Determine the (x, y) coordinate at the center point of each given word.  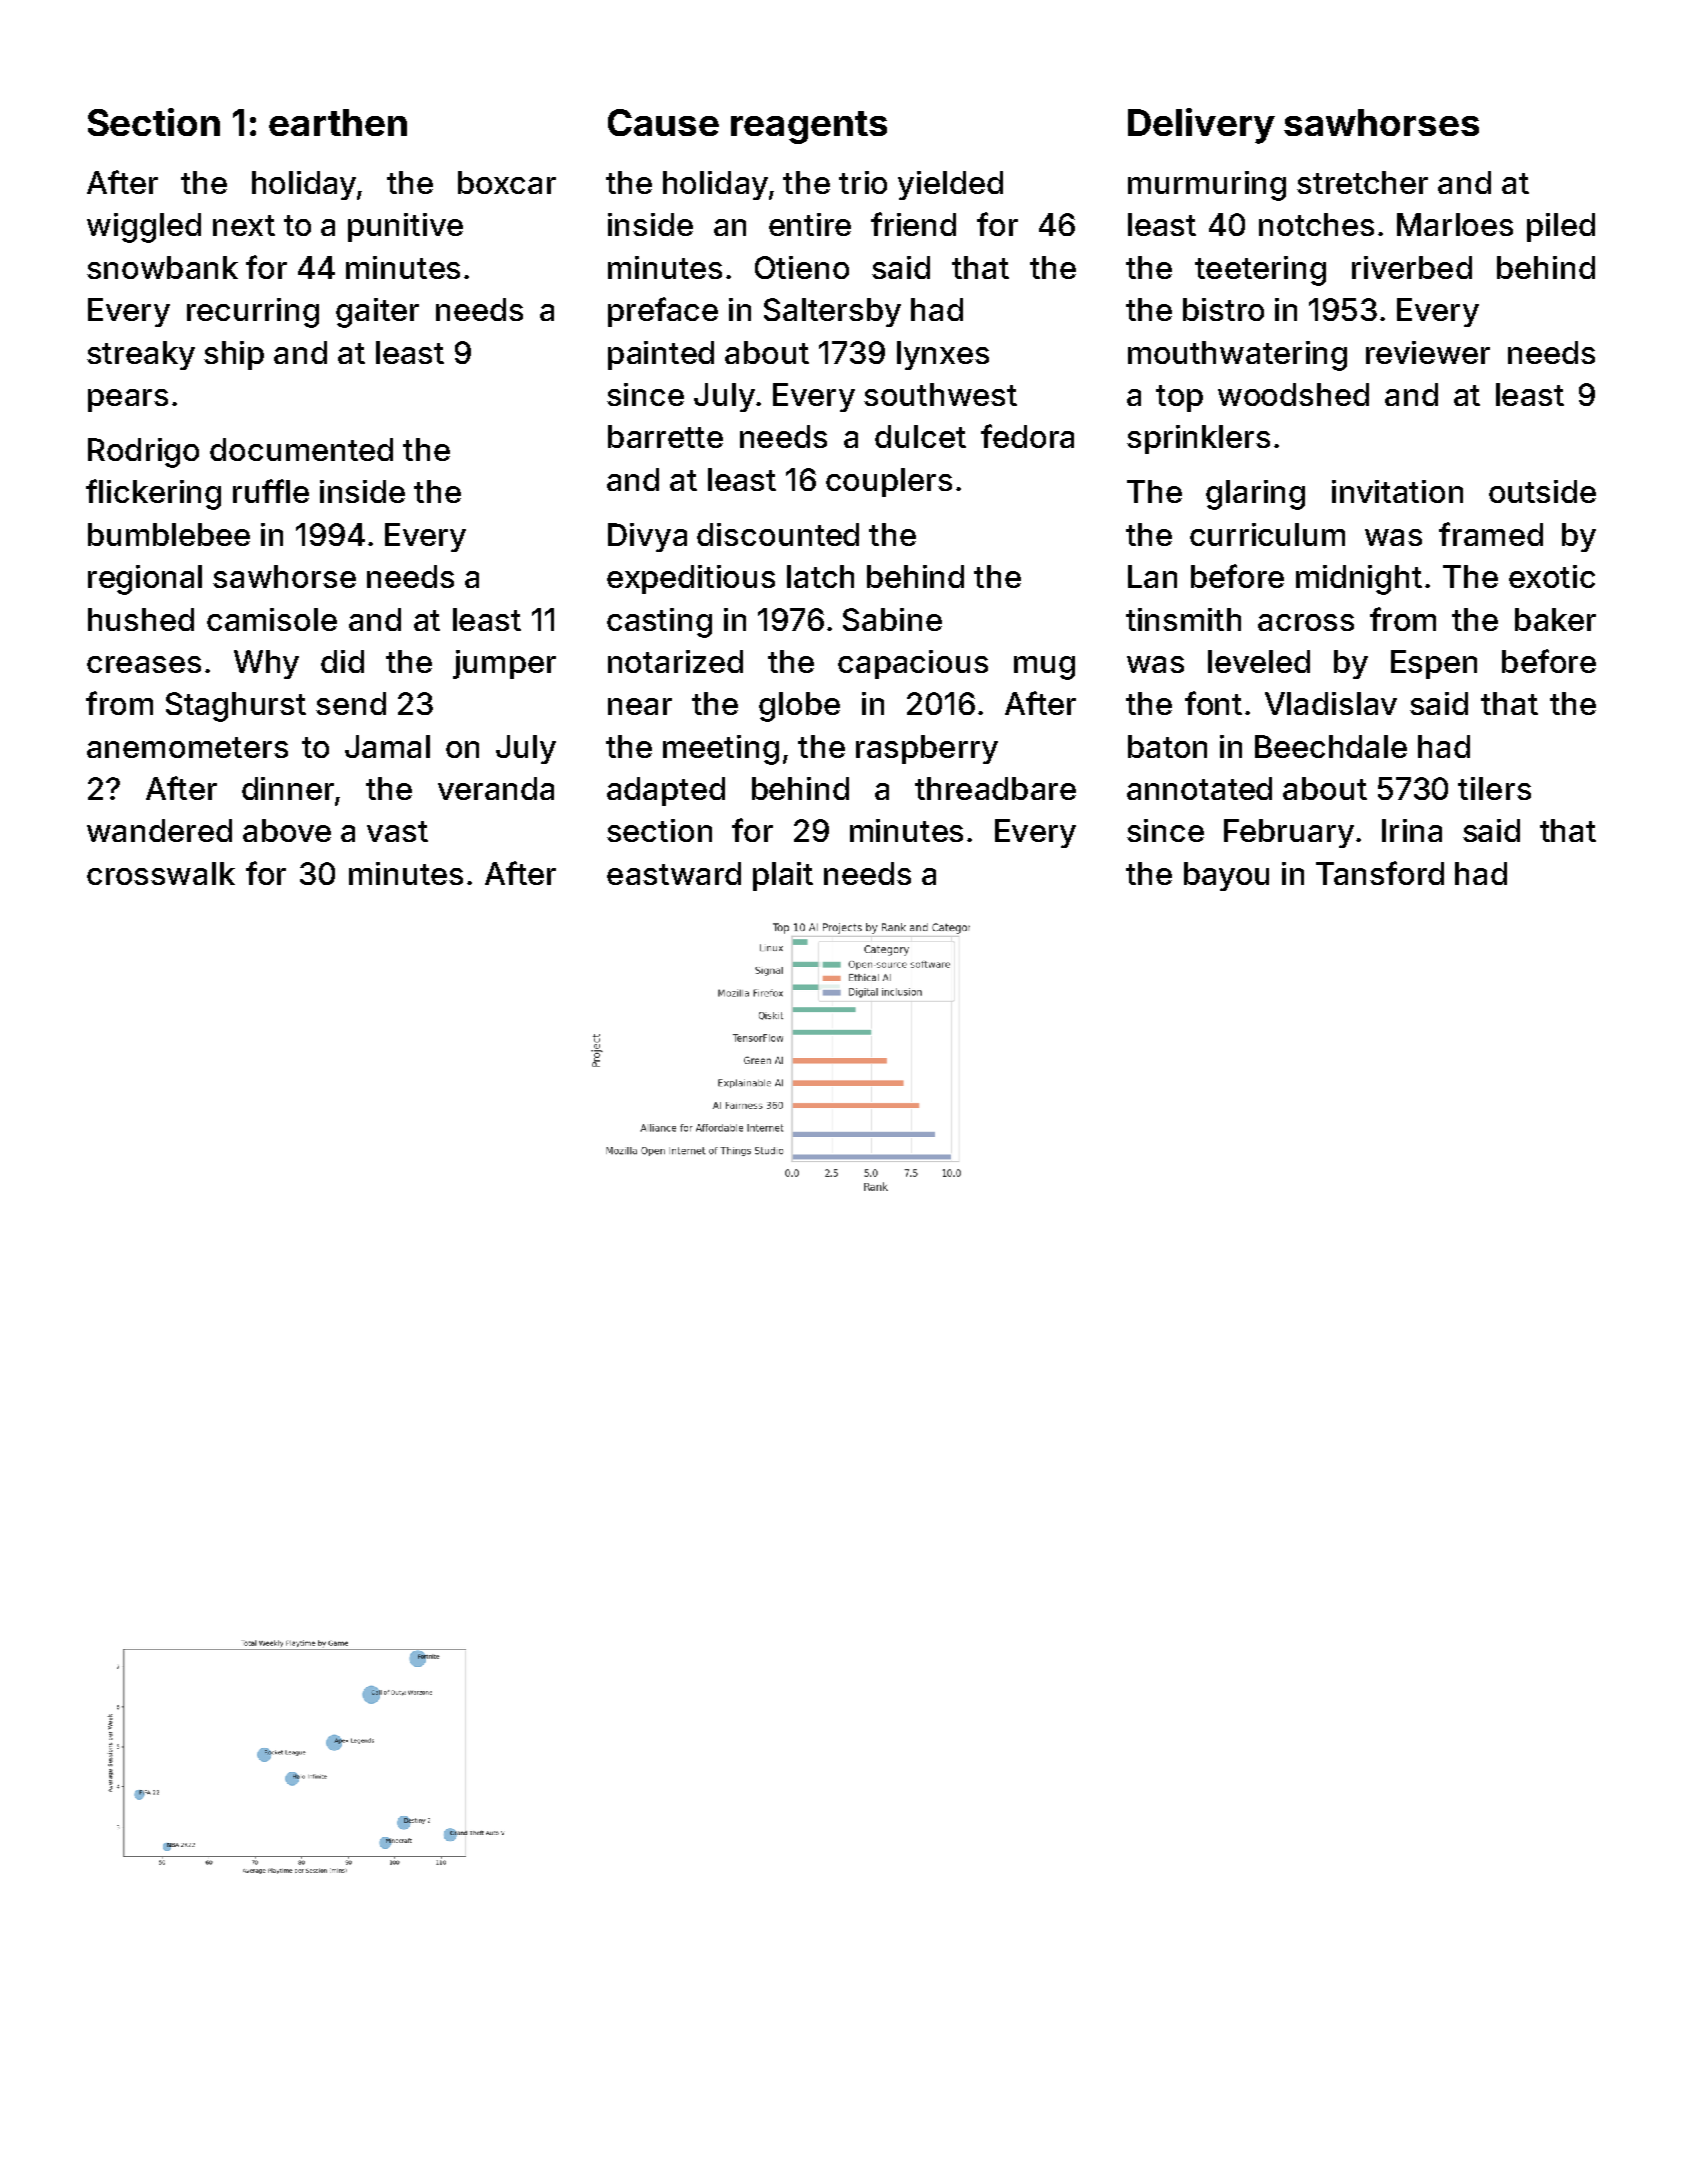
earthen (338, 122)
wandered (159, 830)
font (1213, 703)
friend (913, 224)
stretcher (1362, 182)
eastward (674, 873)
